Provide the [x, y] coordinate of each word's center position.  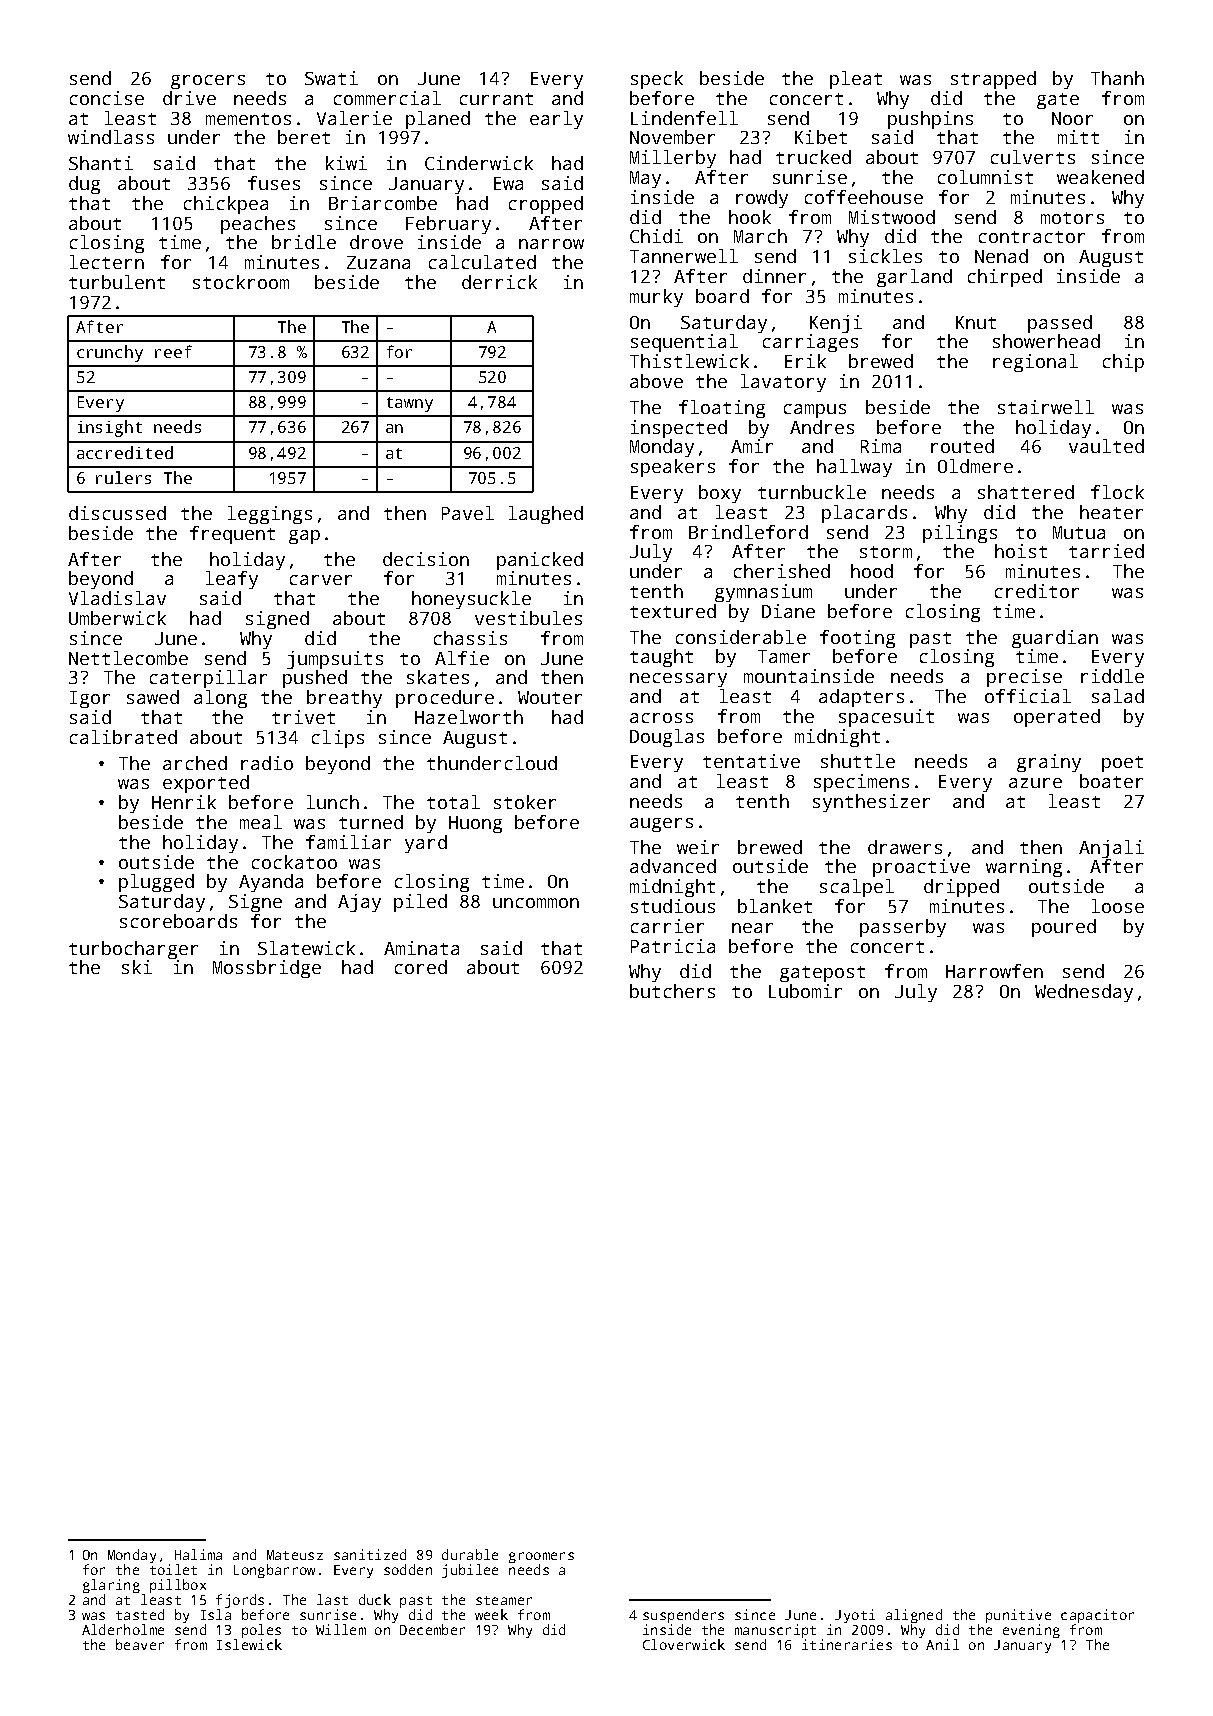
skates [438, 677]
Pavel [468, 513]
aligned [914, 1616]
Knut [976, 322]
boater [1111, 781]
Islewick [249, 1644]
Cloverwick [684, 1644]
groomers [541, 1557]
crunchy [110, 353]
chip [1123, 363]
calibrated [123, 737]
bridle [304, 242]
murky [656, 298]
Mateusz [295, 1555]
